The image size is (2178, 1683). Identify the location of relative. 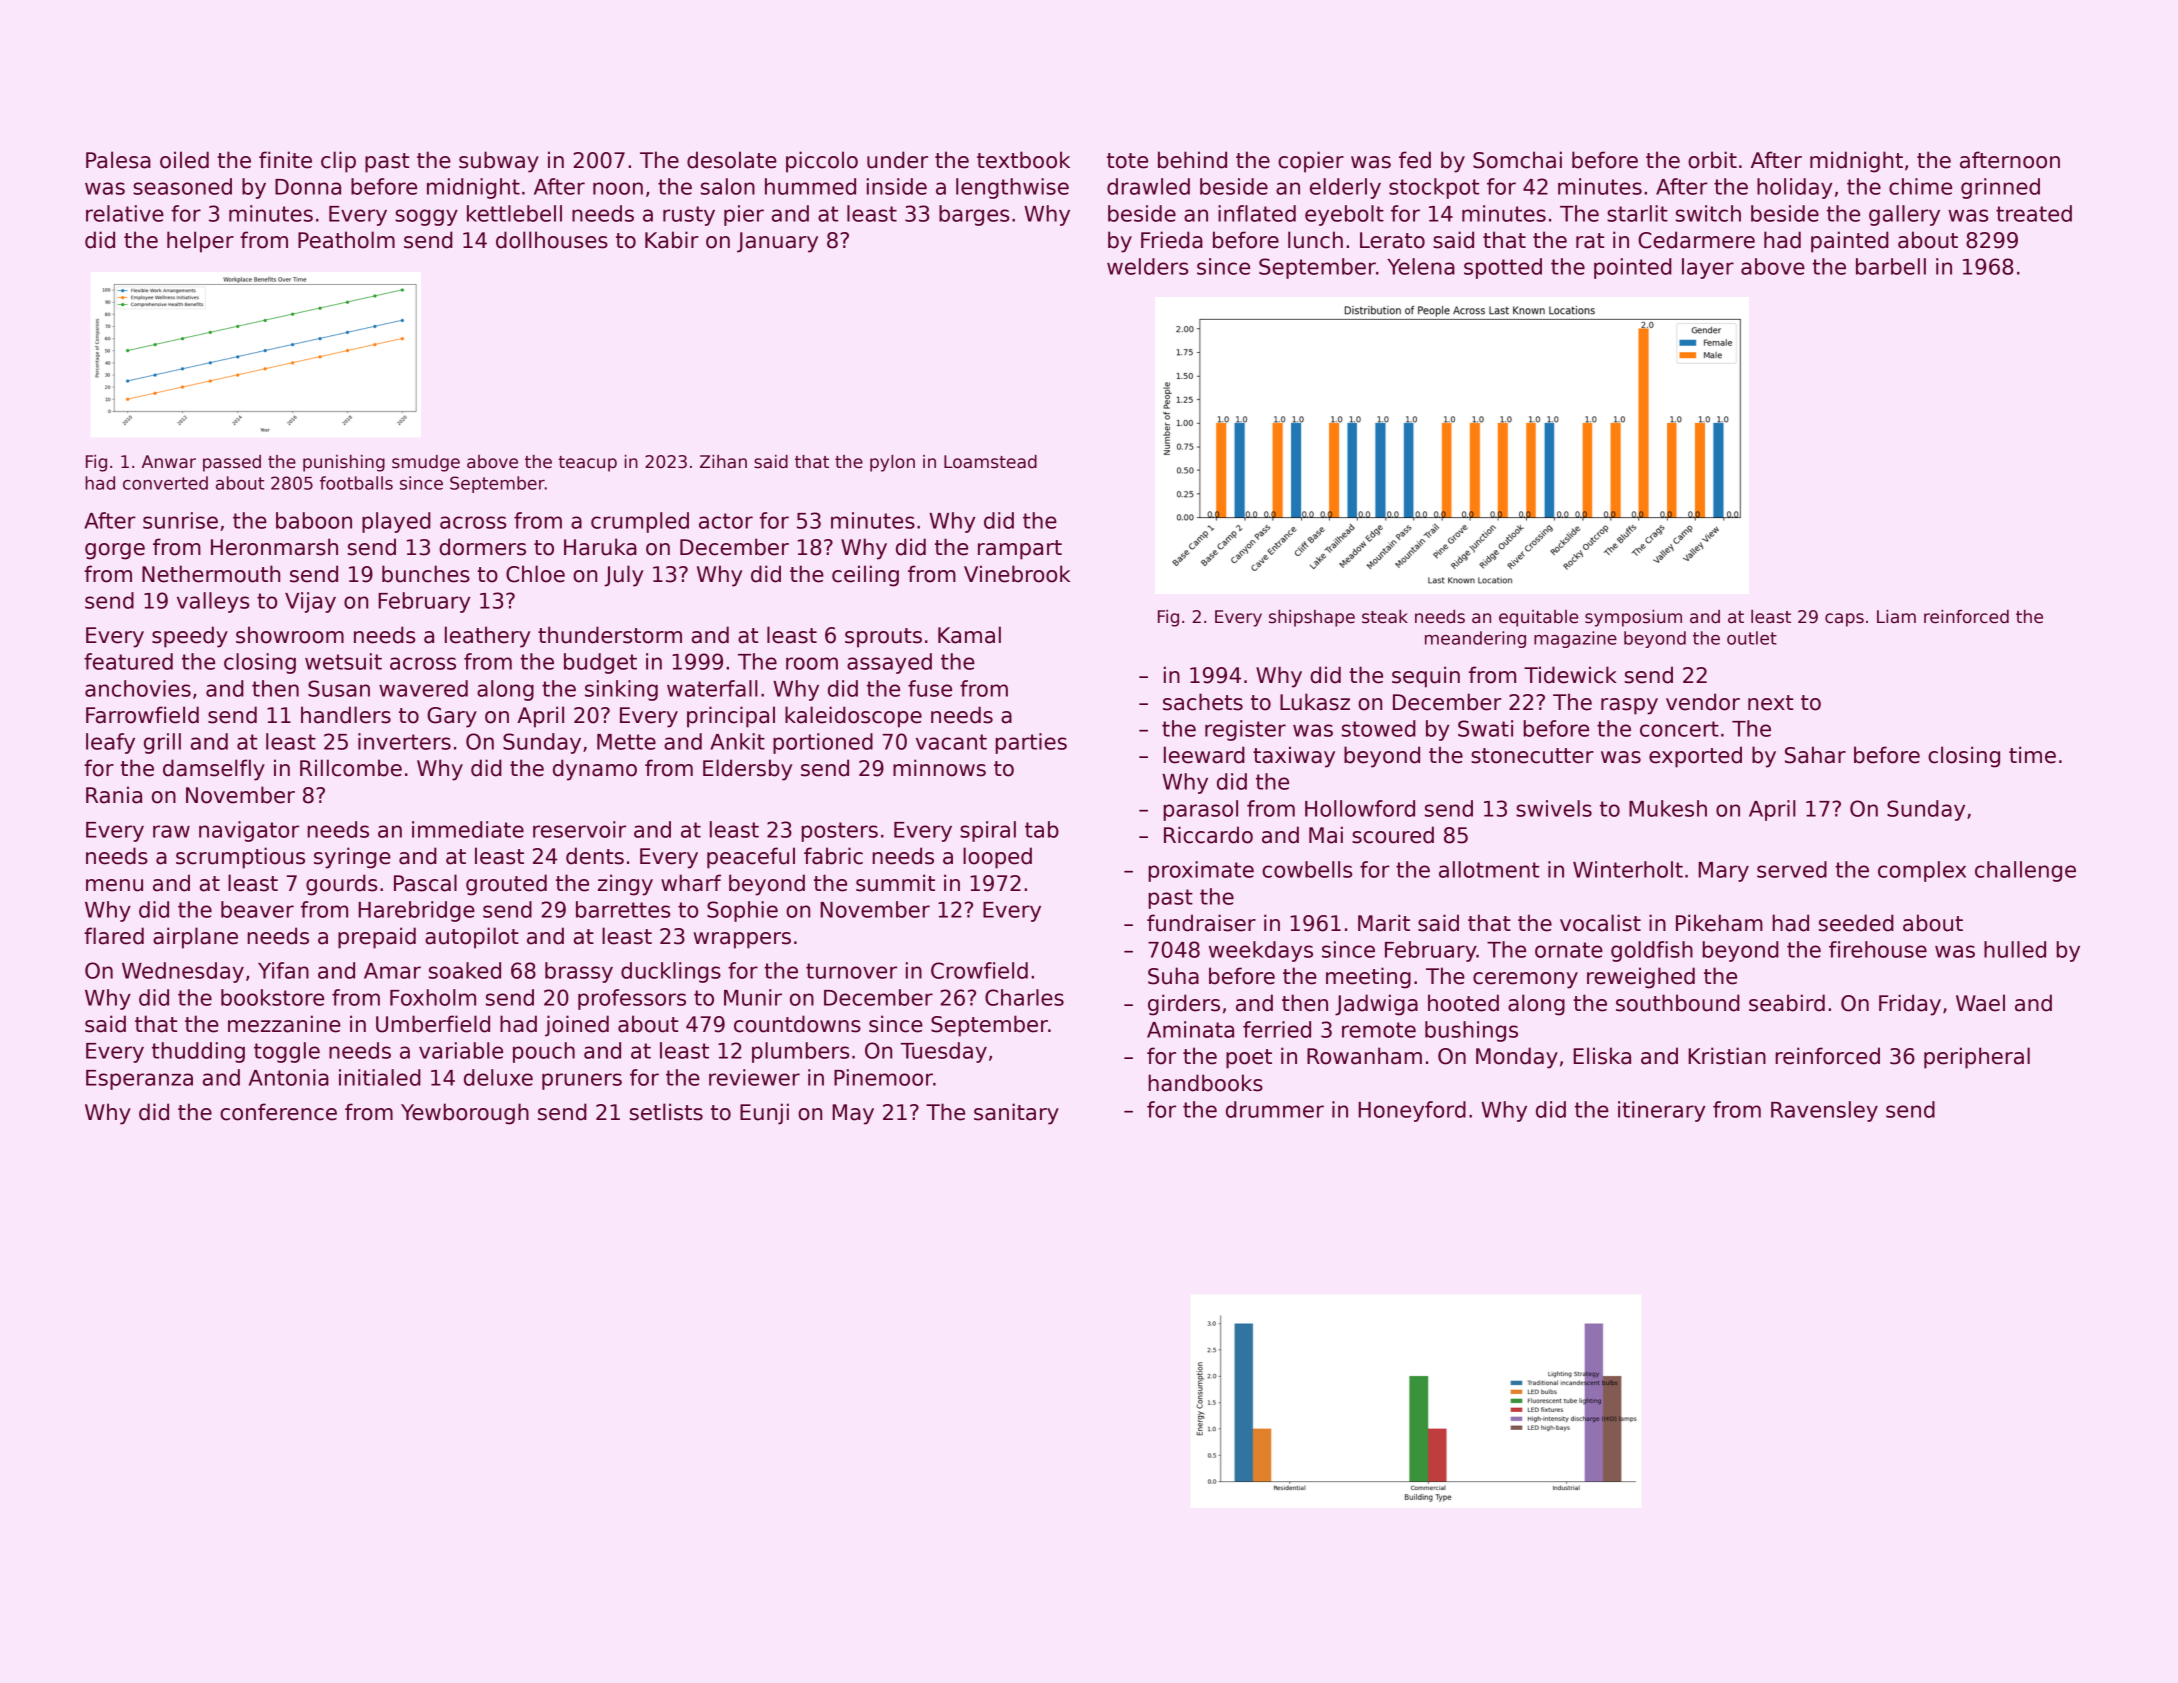
(125, 213).
